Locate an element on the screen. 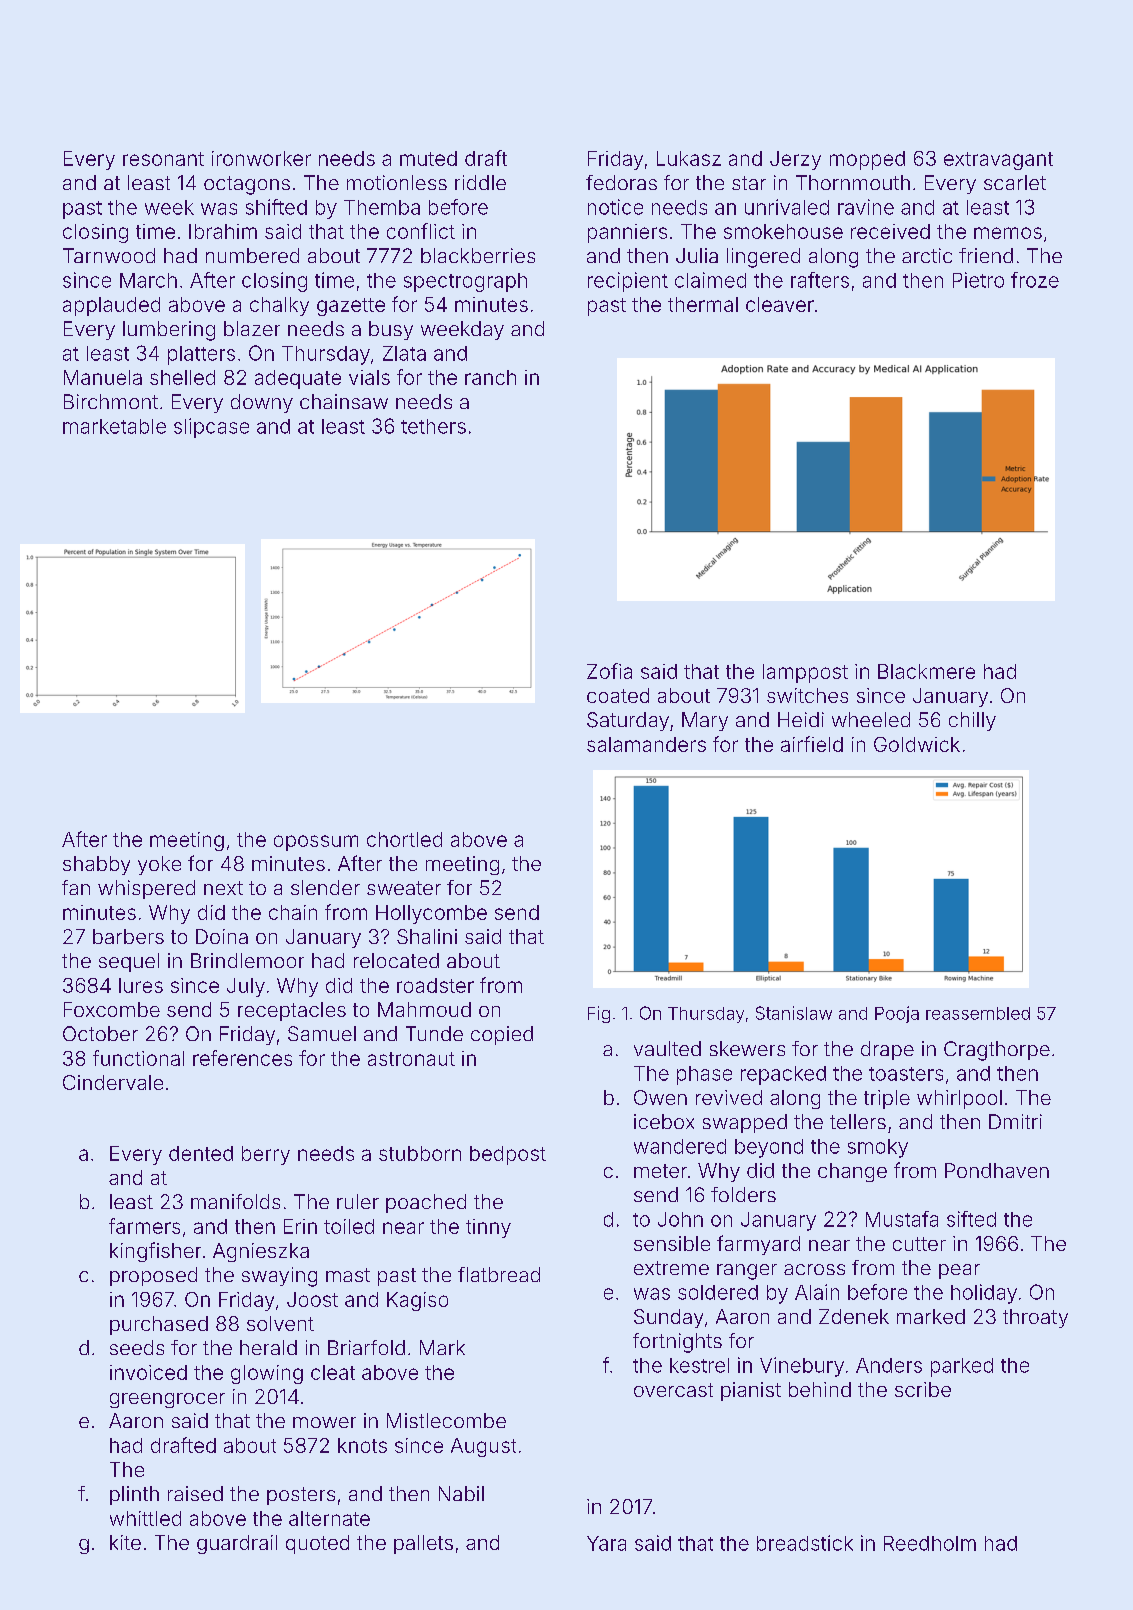 This screenshot has width=1133, height=1610. kite is located at coordinates (125, 1542).
